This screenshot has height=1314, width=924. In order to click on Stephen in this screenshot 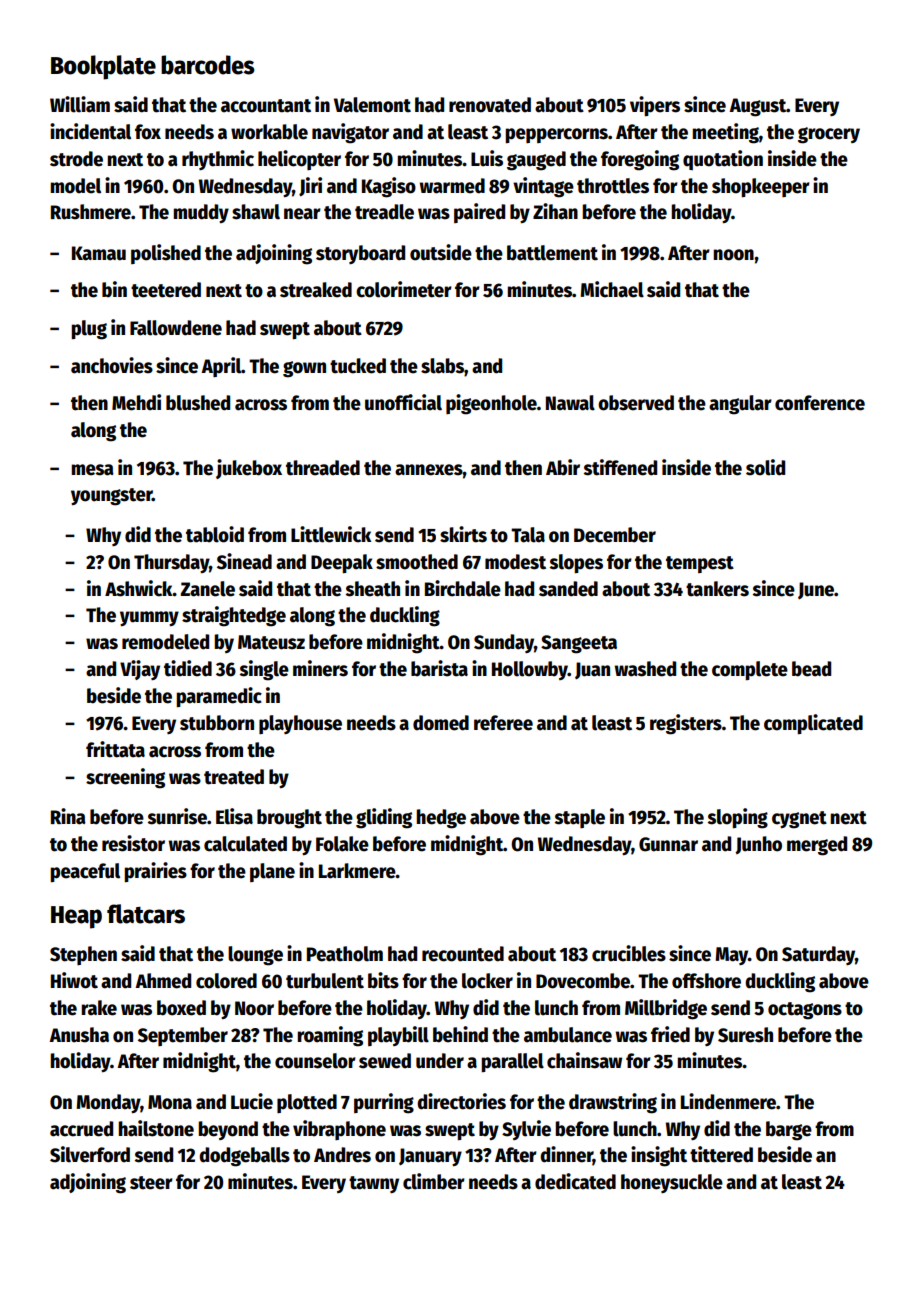, I will do `click(83, 955)`.
